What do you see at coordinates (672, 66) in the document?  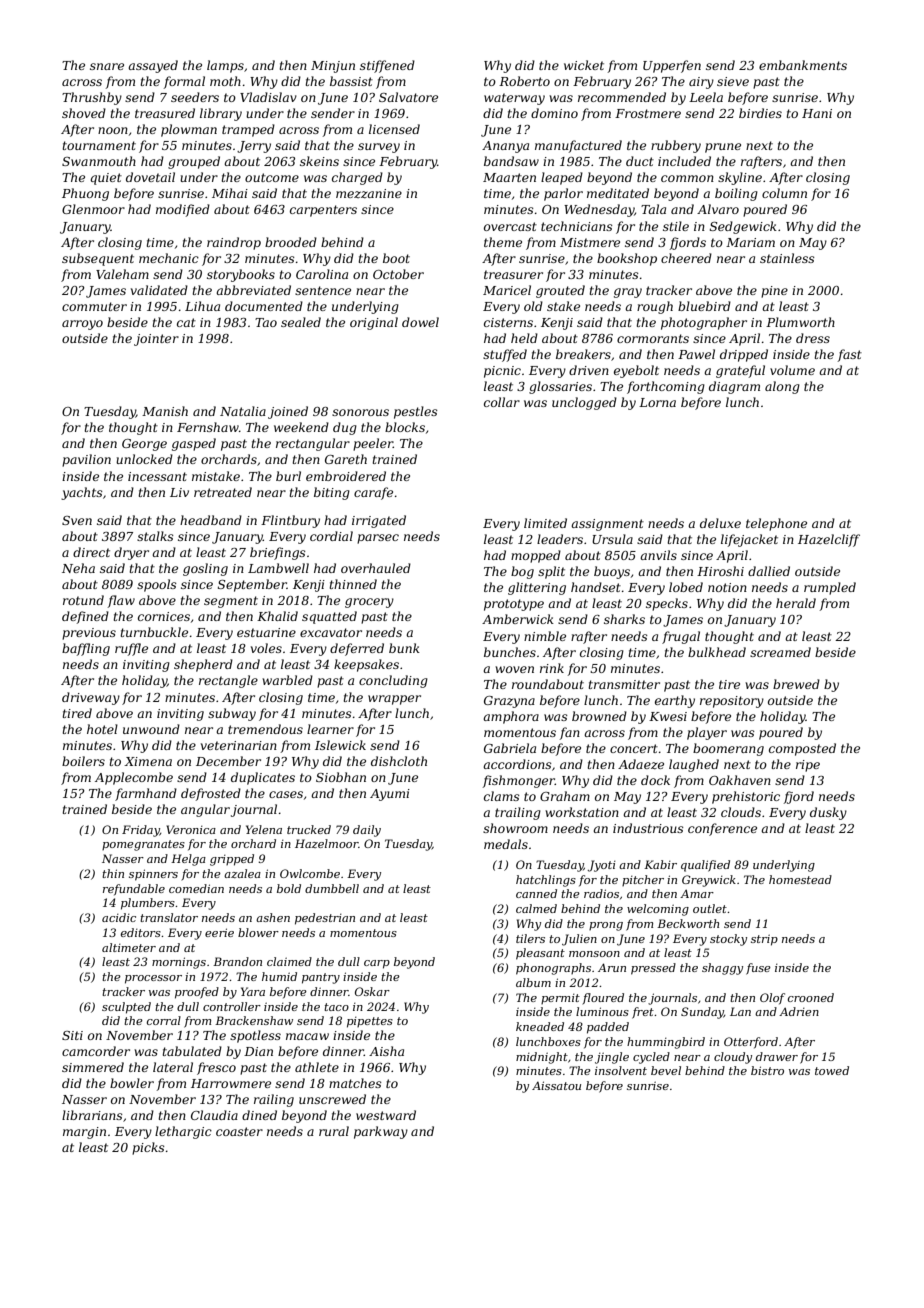 I see `Upperfen` at bounding box center [672, 66].
